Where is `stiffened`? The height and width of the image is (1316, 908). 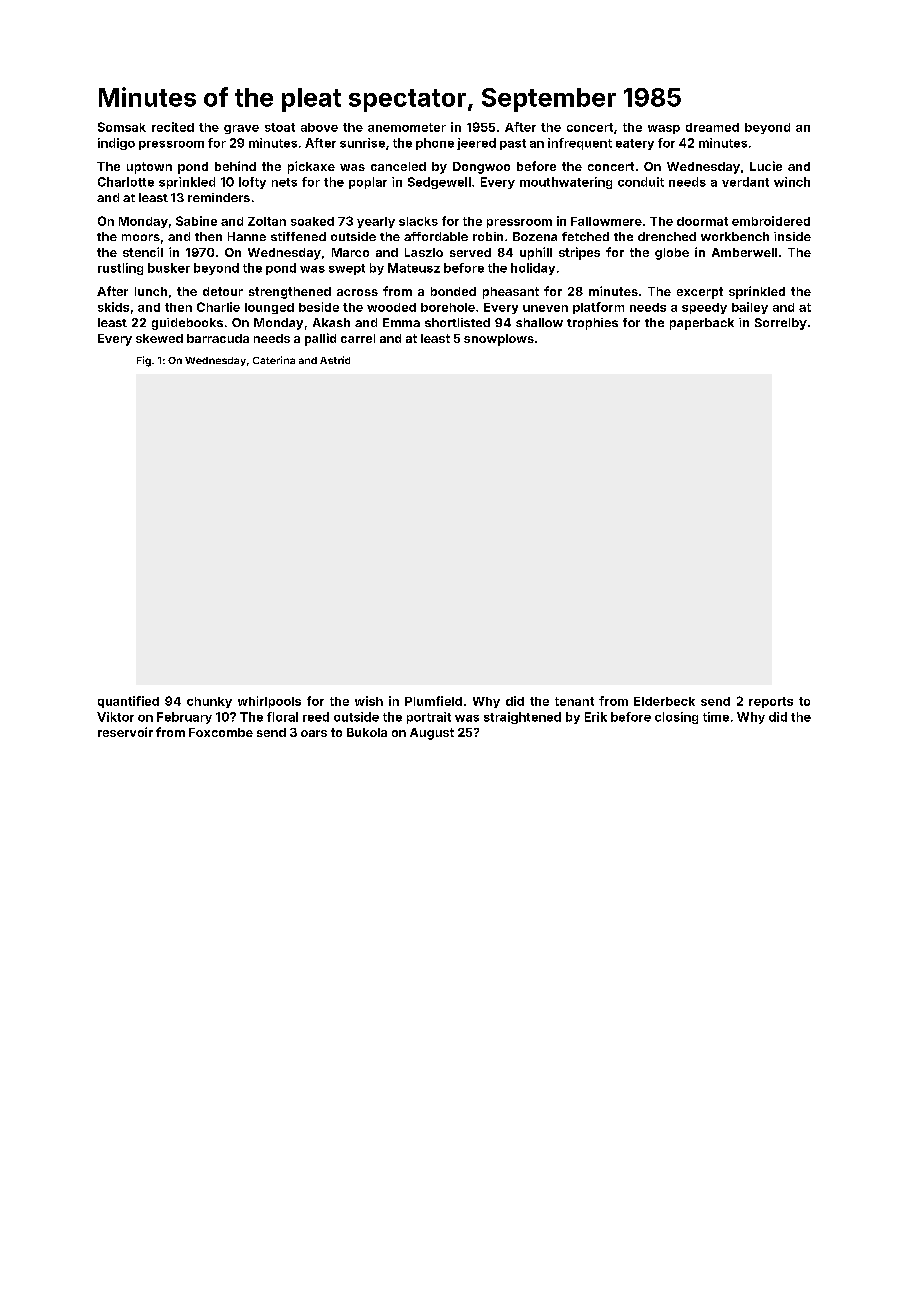 stiffened is located at coordinates (298, 236).
